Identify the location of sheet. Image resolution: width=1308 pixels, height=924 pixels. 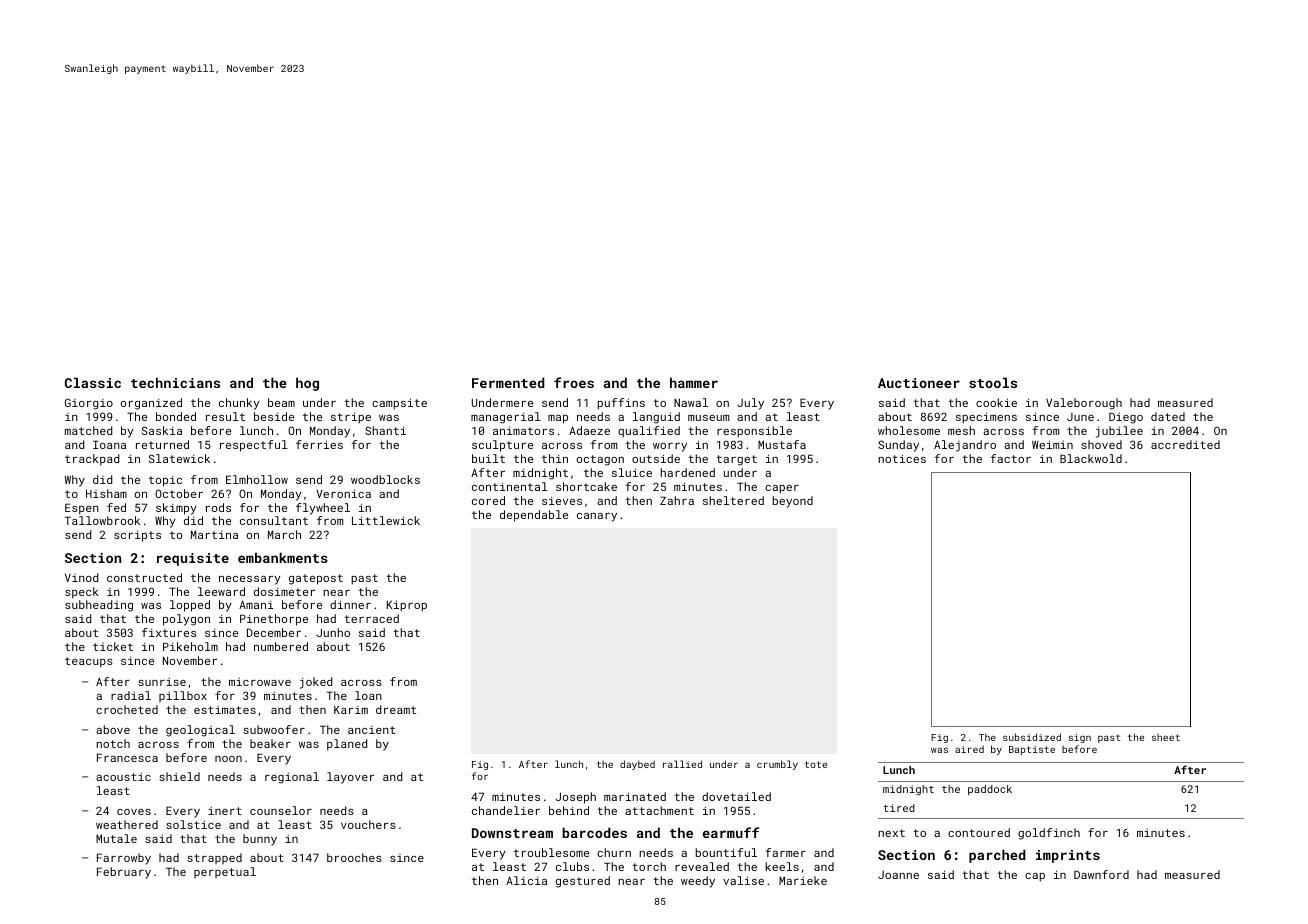
(1166, 737).
